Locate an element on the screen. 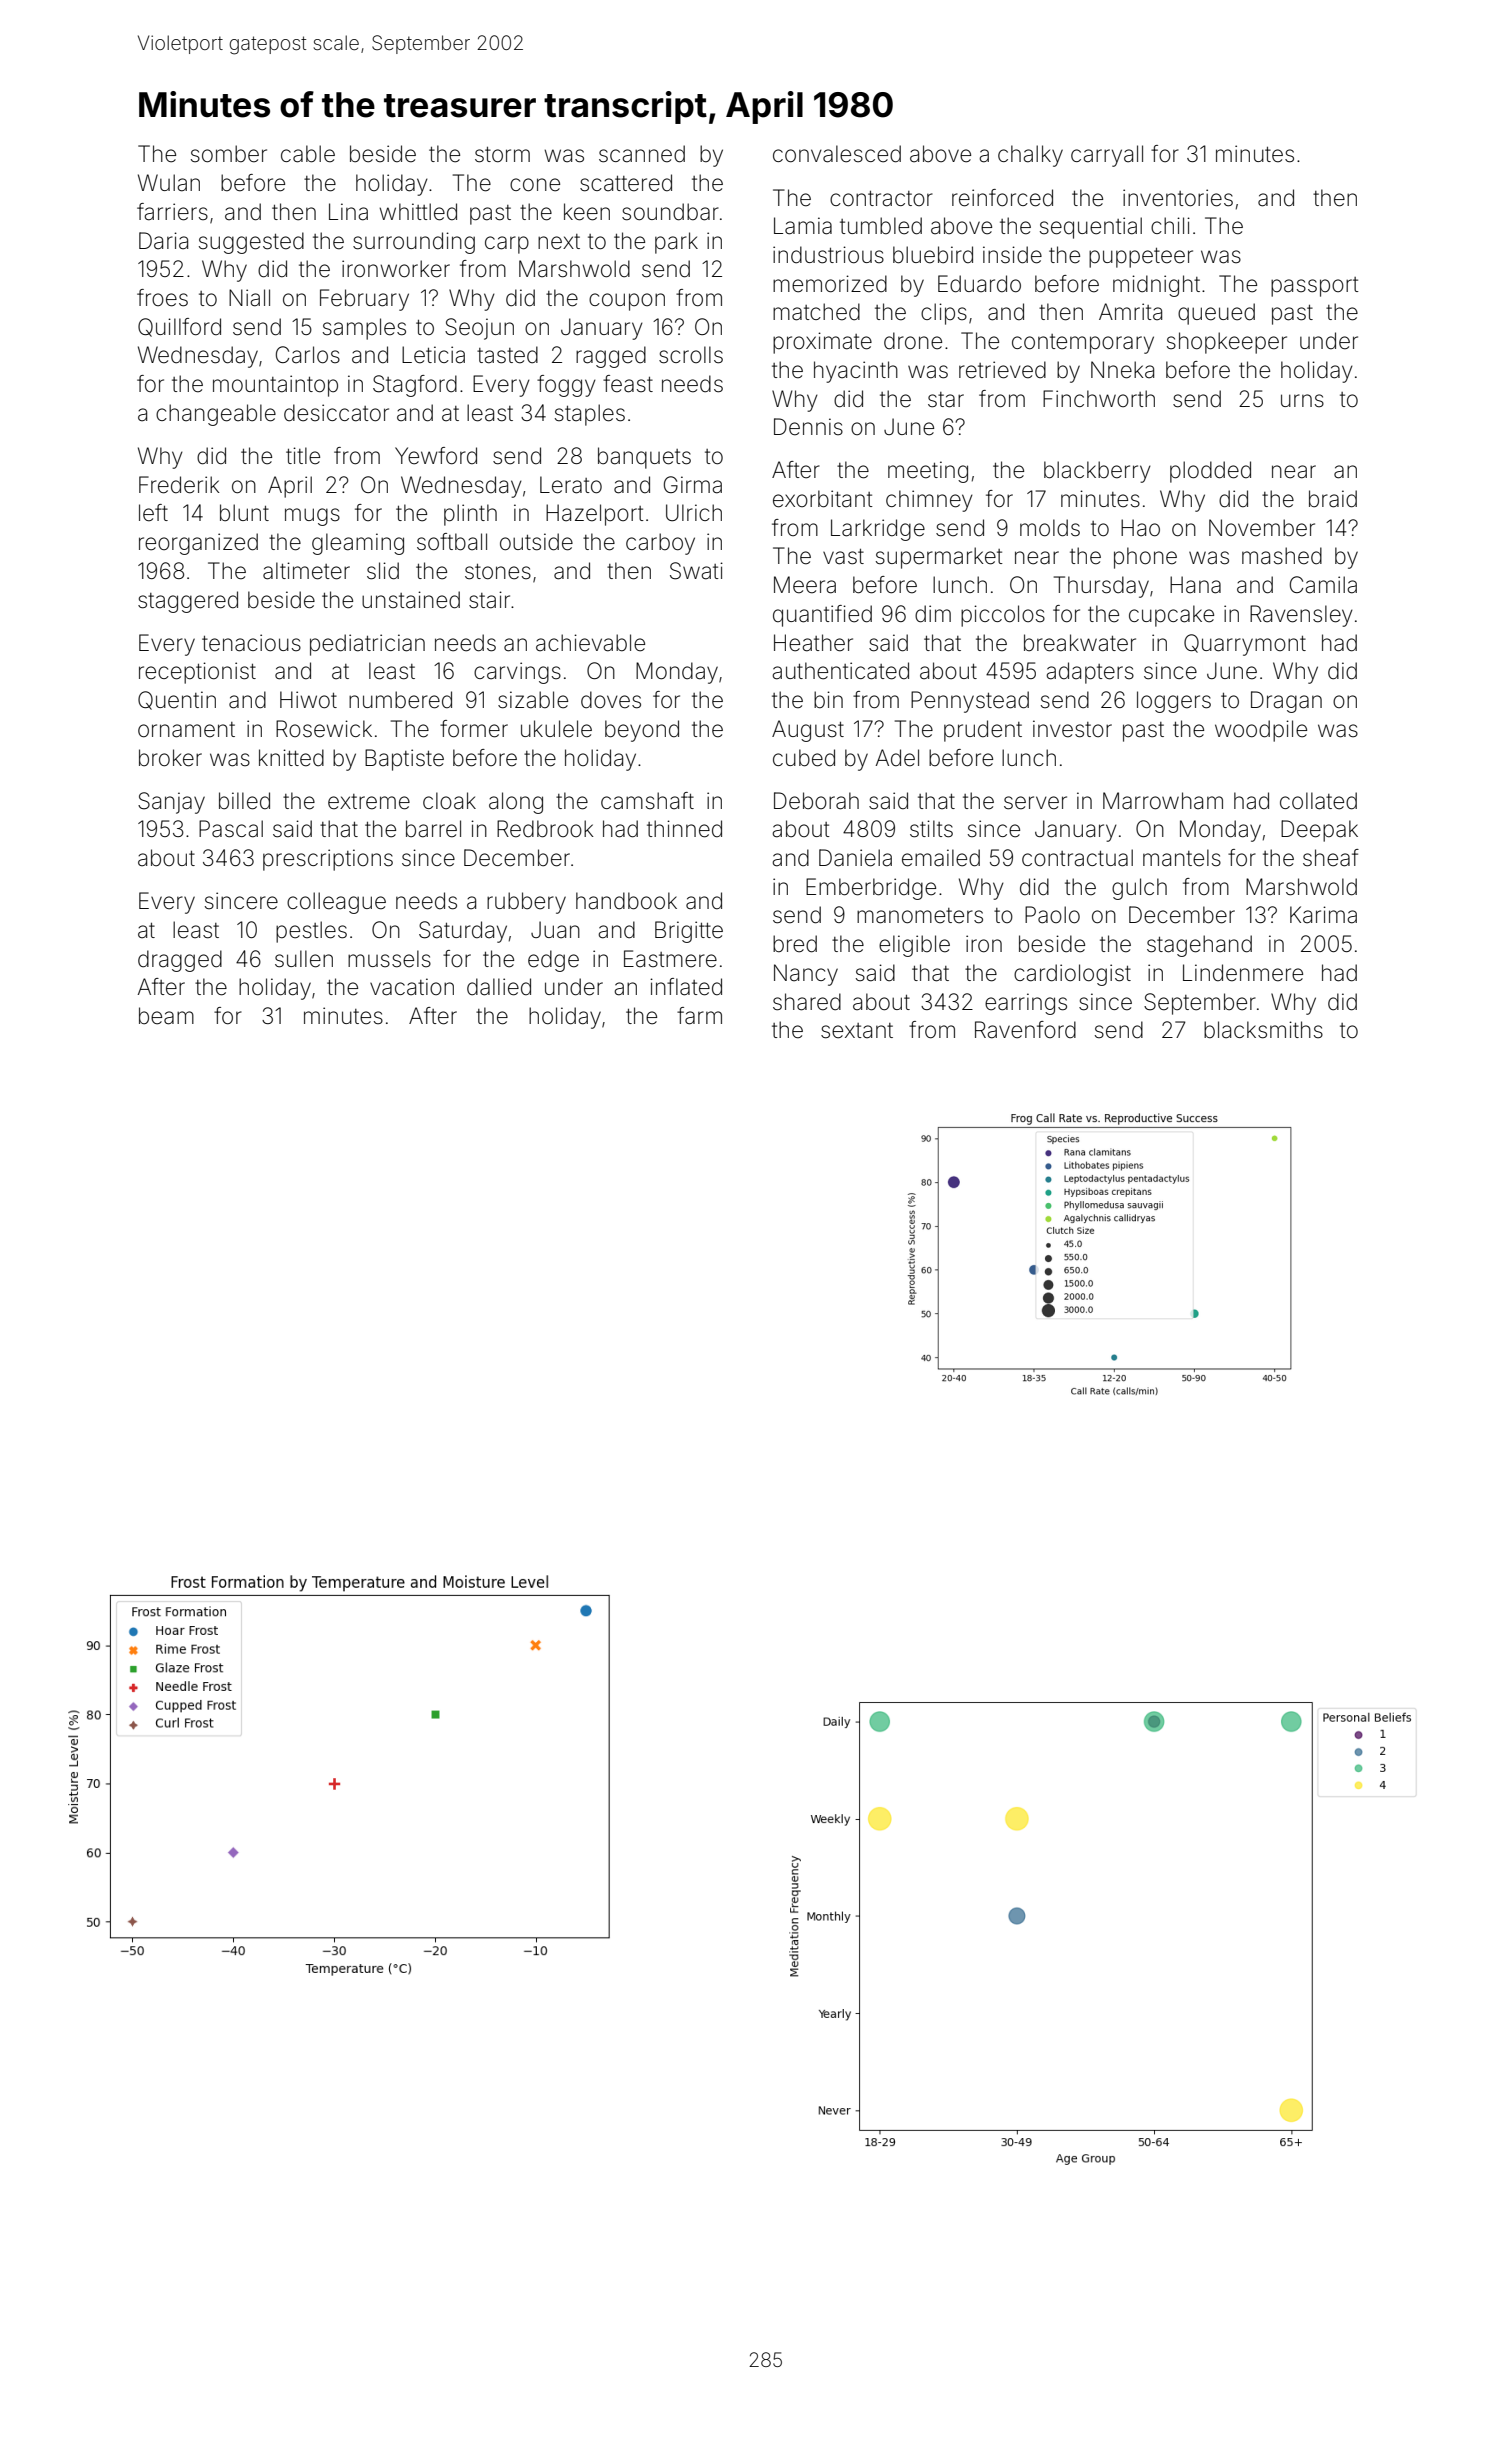  sextant is located at coordinates (857, 1031).
